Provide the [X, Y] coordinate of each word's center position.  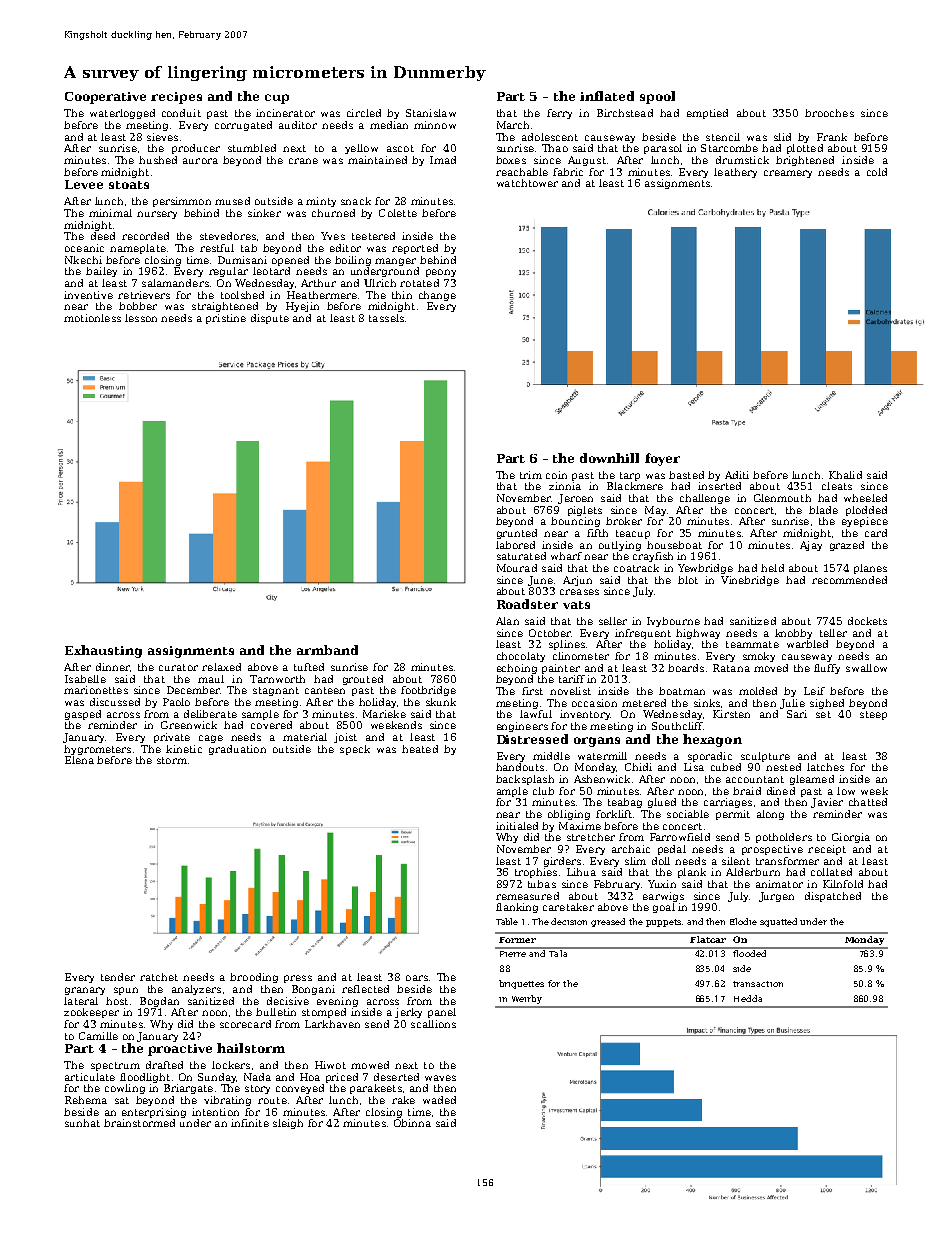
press [298, 979]
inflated [607, 96]
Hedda [748, 998]
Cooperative [105, 98]
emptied [707, 114]
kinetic [184, 749]
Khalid [845, 475]
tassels [386, 318]
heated [420, 749]
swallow [866, 668]
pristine [226, 319]
